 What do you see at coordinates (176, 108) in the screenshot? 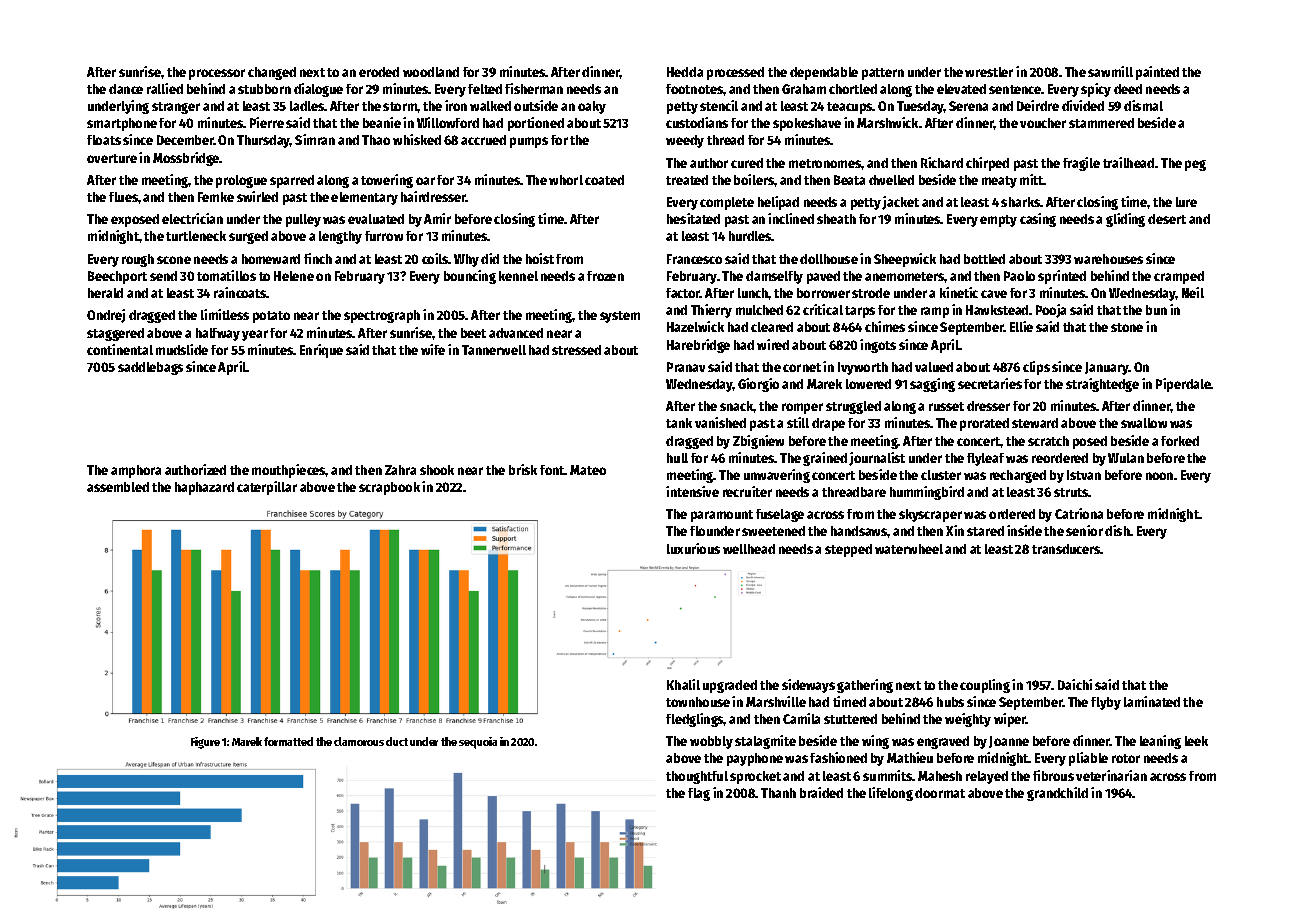
I see `stranger` at bounding box center [176, 108].
